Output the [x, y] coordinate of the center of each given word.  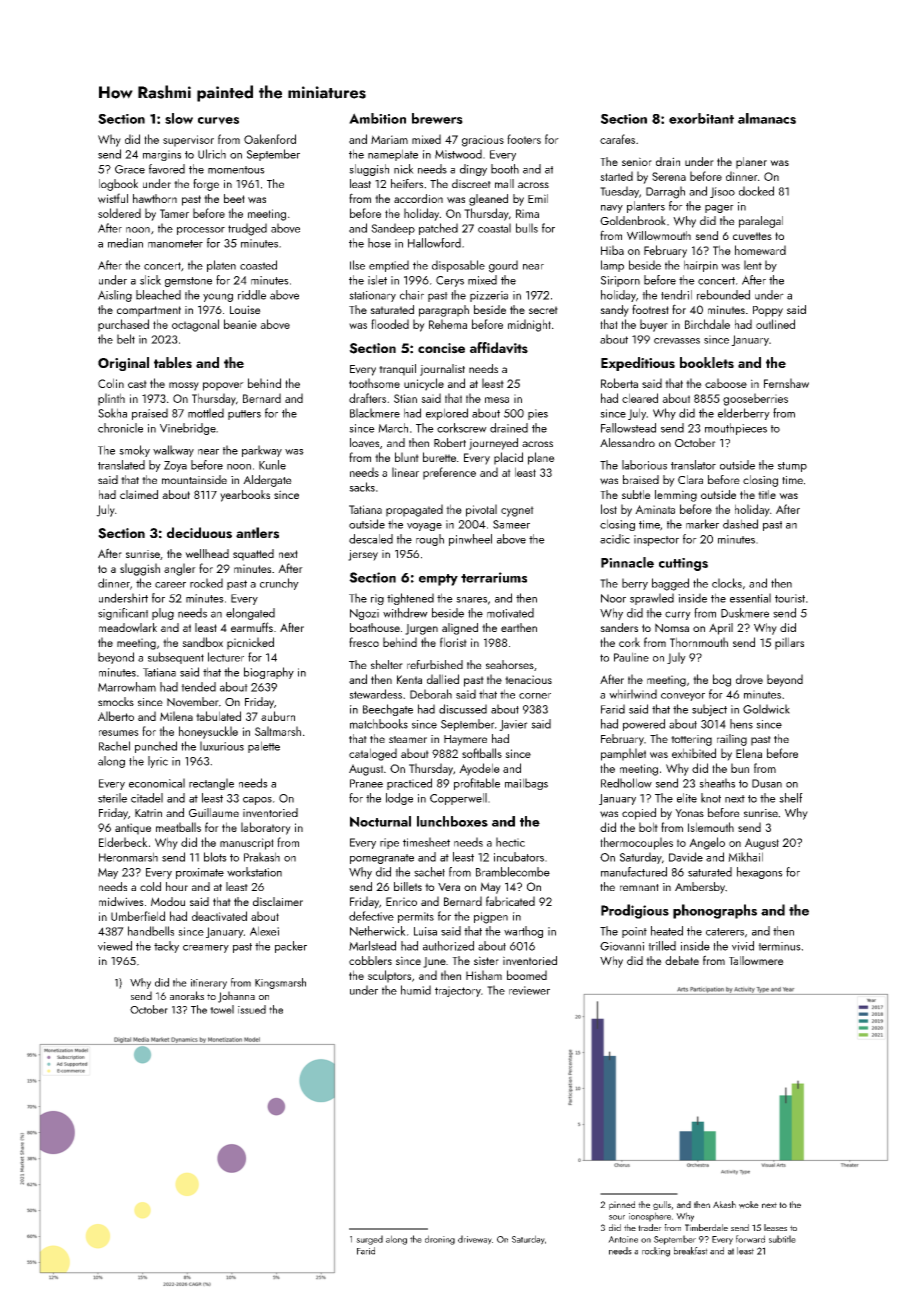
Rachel [114, 746]
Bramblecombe [513, 872]
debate [682, 960]
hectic [510, 842]
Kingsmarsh [280, 983]
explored [447, 414]
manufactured [634, 872]
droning [440, 1240]
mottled [206, 413]
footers [524, 139]
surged [369, 1240]
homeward [760, 250]
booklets [707, 362]
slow [179, 118]
